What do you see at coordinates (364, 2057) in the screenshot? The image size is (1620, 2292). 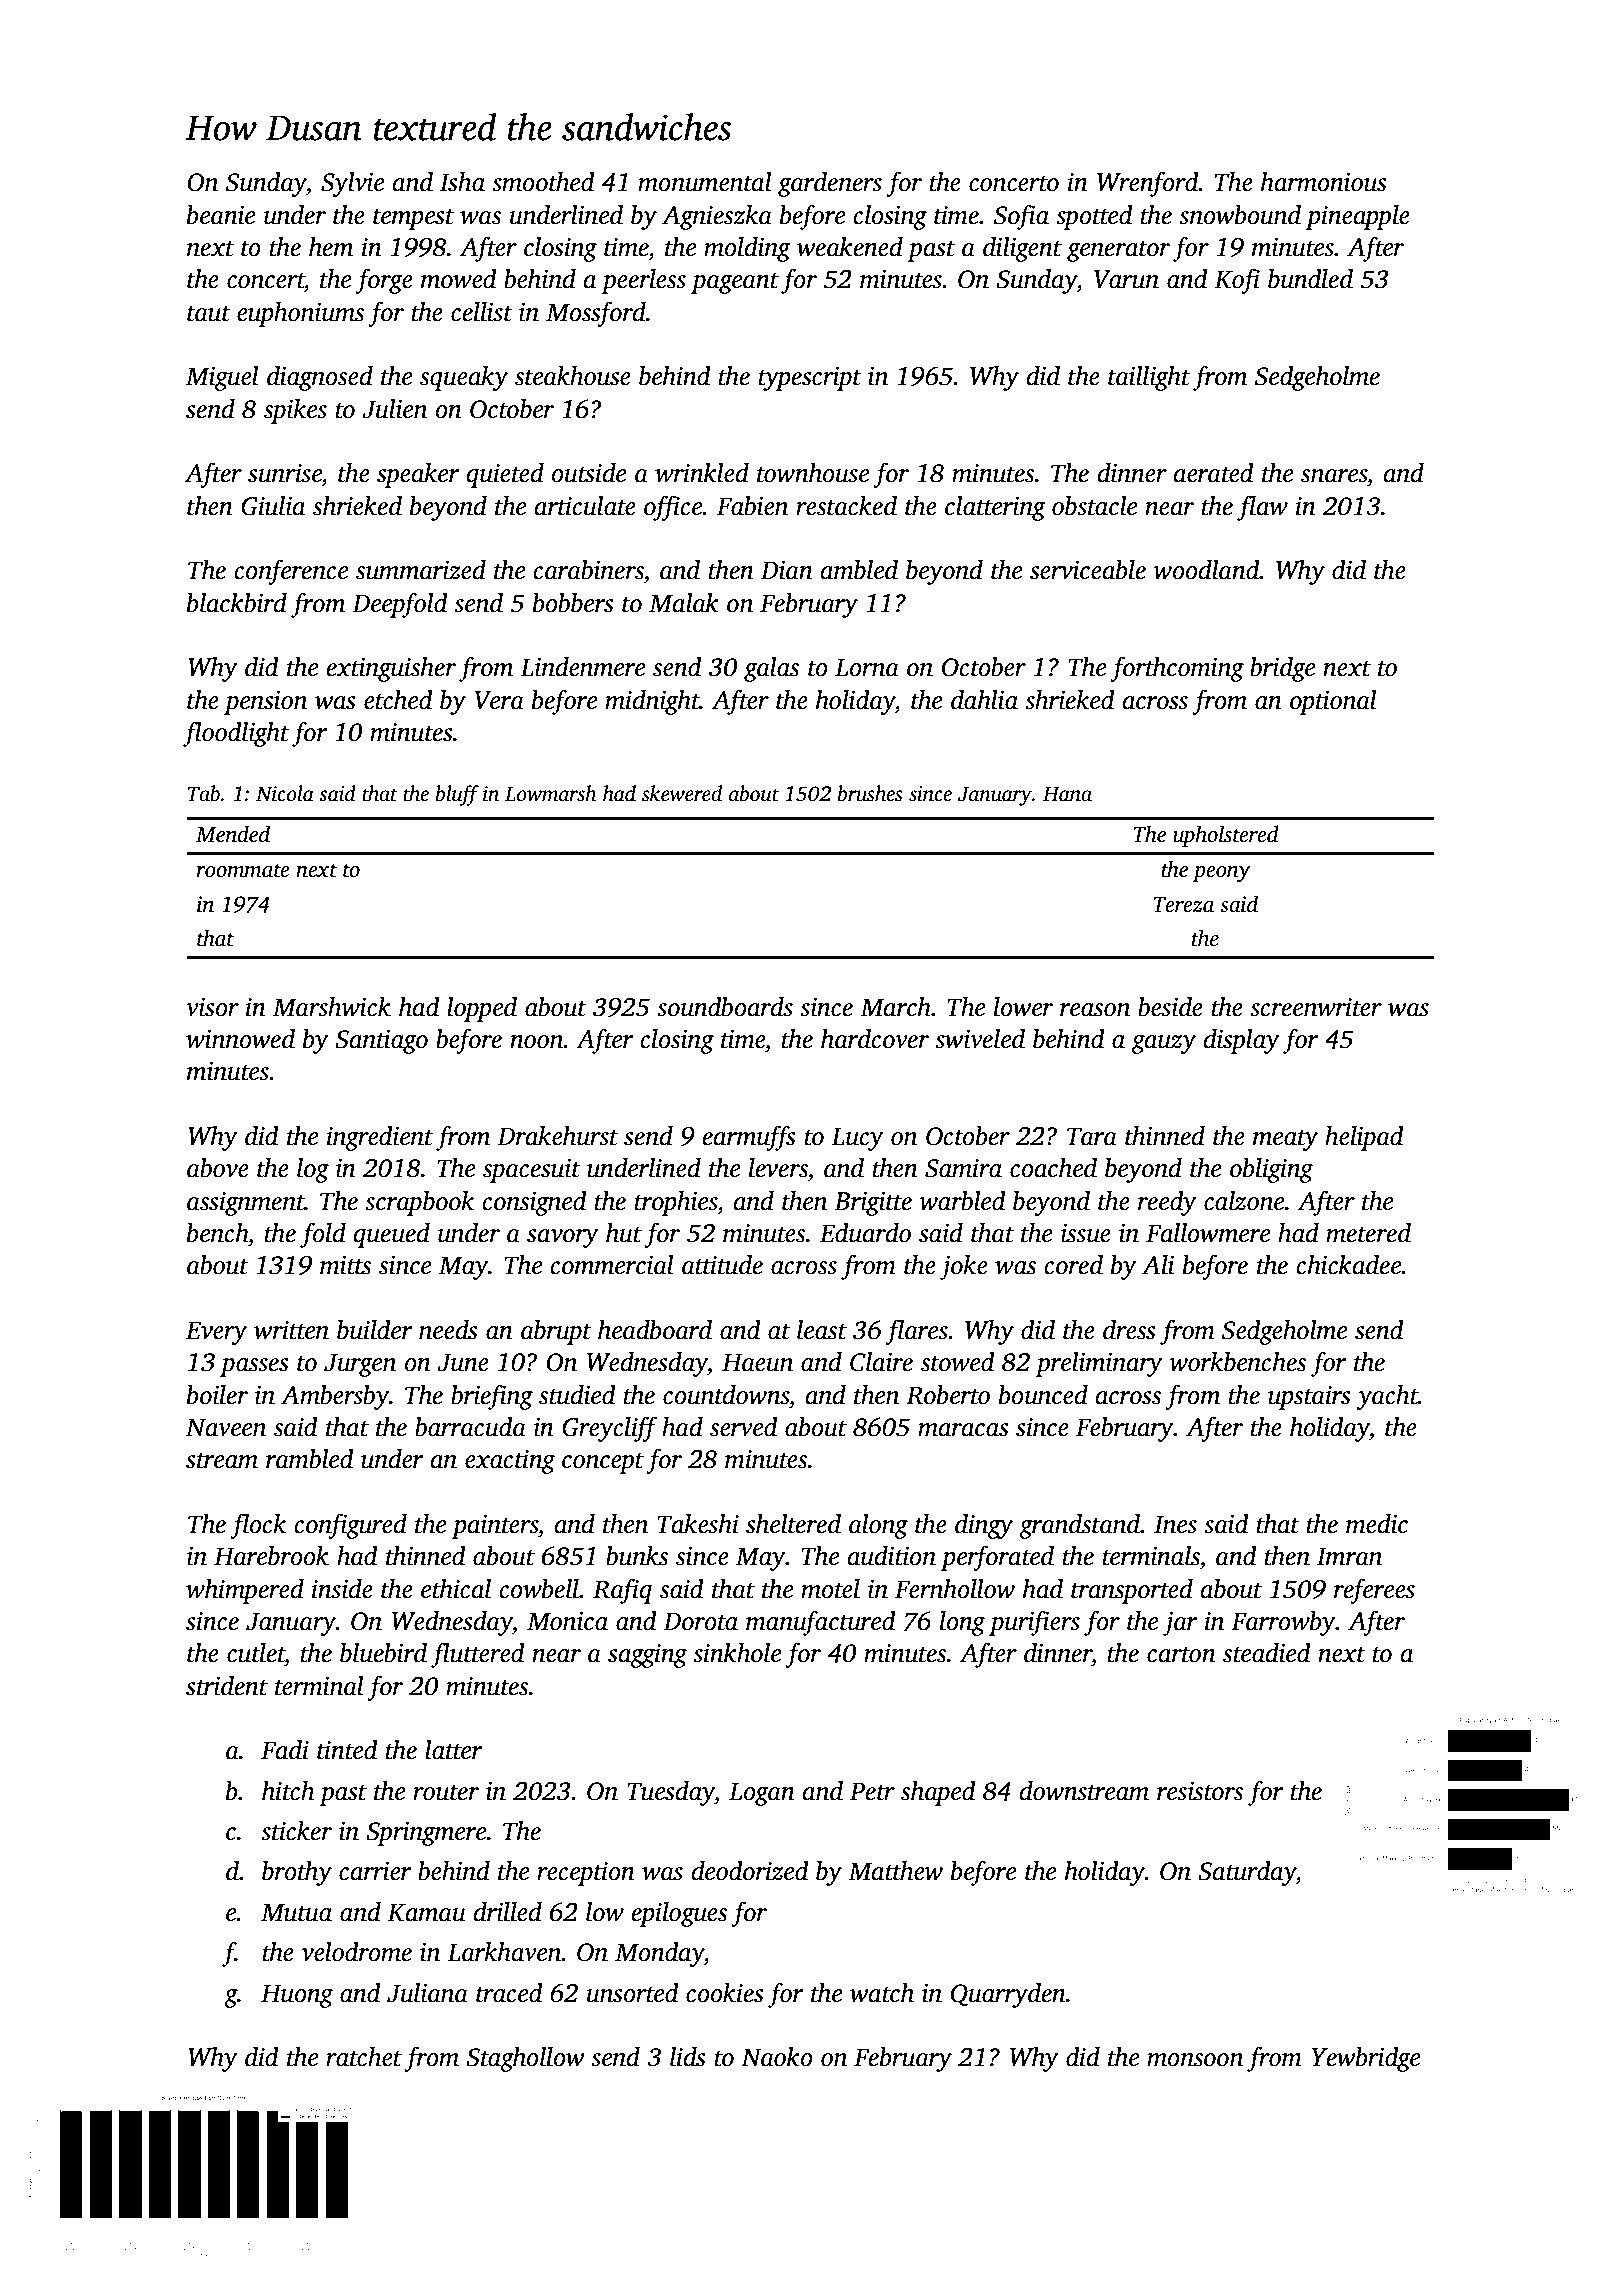 I see `ratchet` at bounding box center [364, 2057].
